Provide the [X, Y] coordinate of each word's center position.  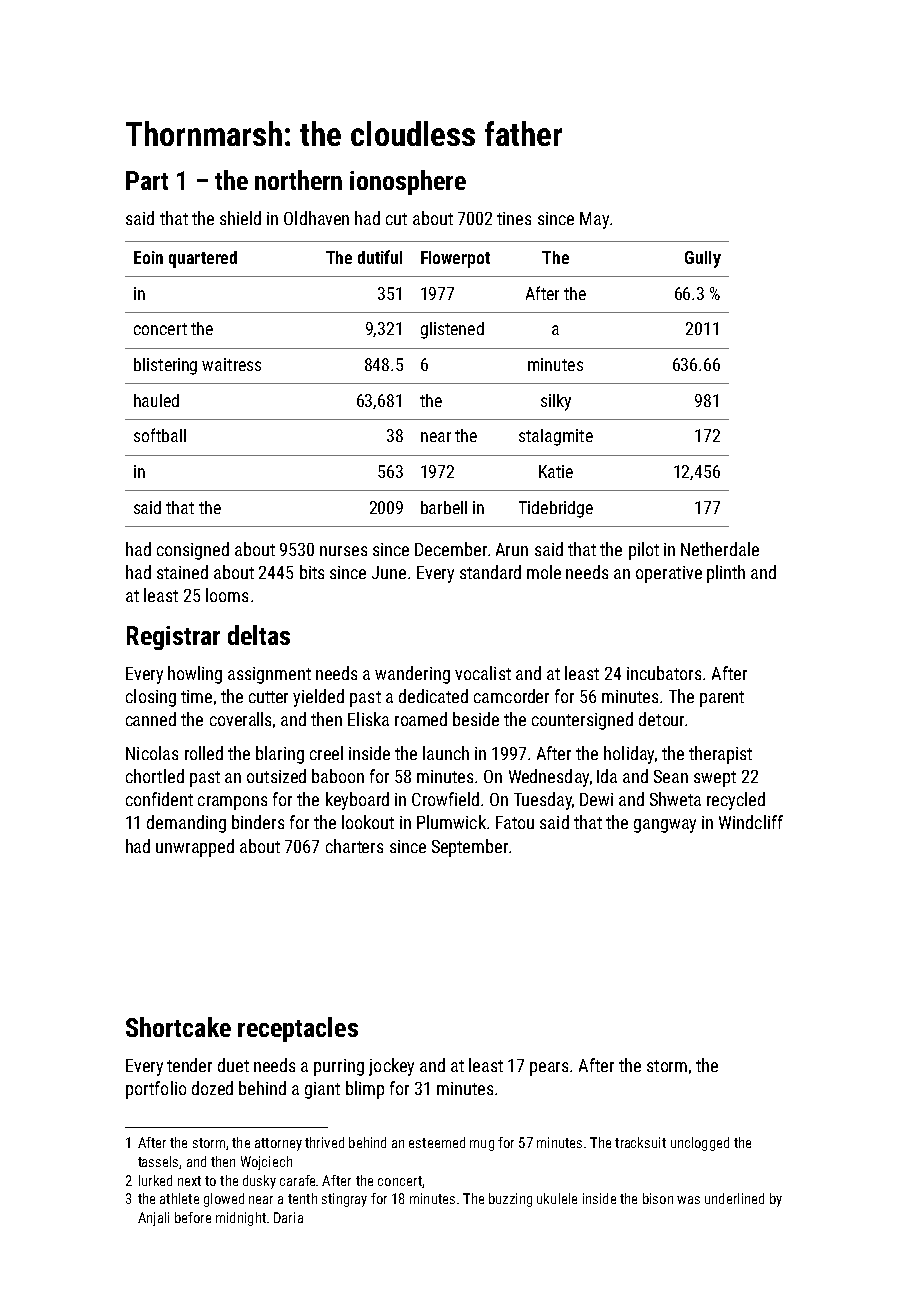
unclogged [700, 1144]
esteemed [437, 1142]
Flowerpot [455, 259]
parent [722, 699]
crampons [232, 803]
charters [354, 846]
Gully [703, 259]
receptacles [298, 1029]
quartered [203, 259]
